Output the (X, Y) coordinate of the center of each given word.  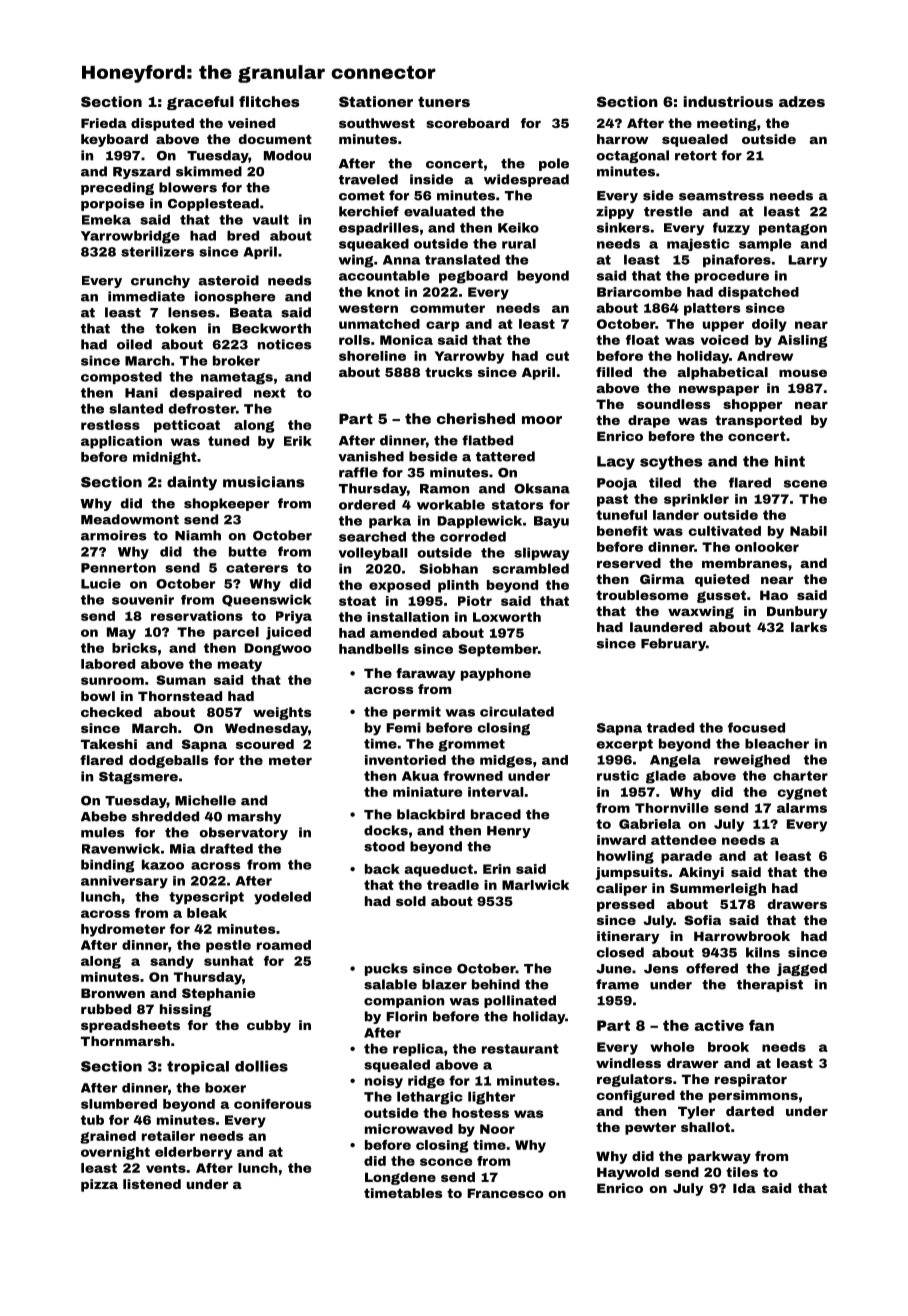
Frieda (104, 123)
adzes (802, 101)
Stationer (376, 101)
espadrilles (379, 228)
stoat (357, 601)
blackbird (431, 814)
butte (248, 551)
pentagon (793, 229)
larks (809, 627)
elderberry (193, 1153)
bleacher (777, 743)
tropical (198, 1068)
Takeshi (109, 744)
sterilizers (157, 251)
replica (418, 1049)
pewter (650, 1128)
